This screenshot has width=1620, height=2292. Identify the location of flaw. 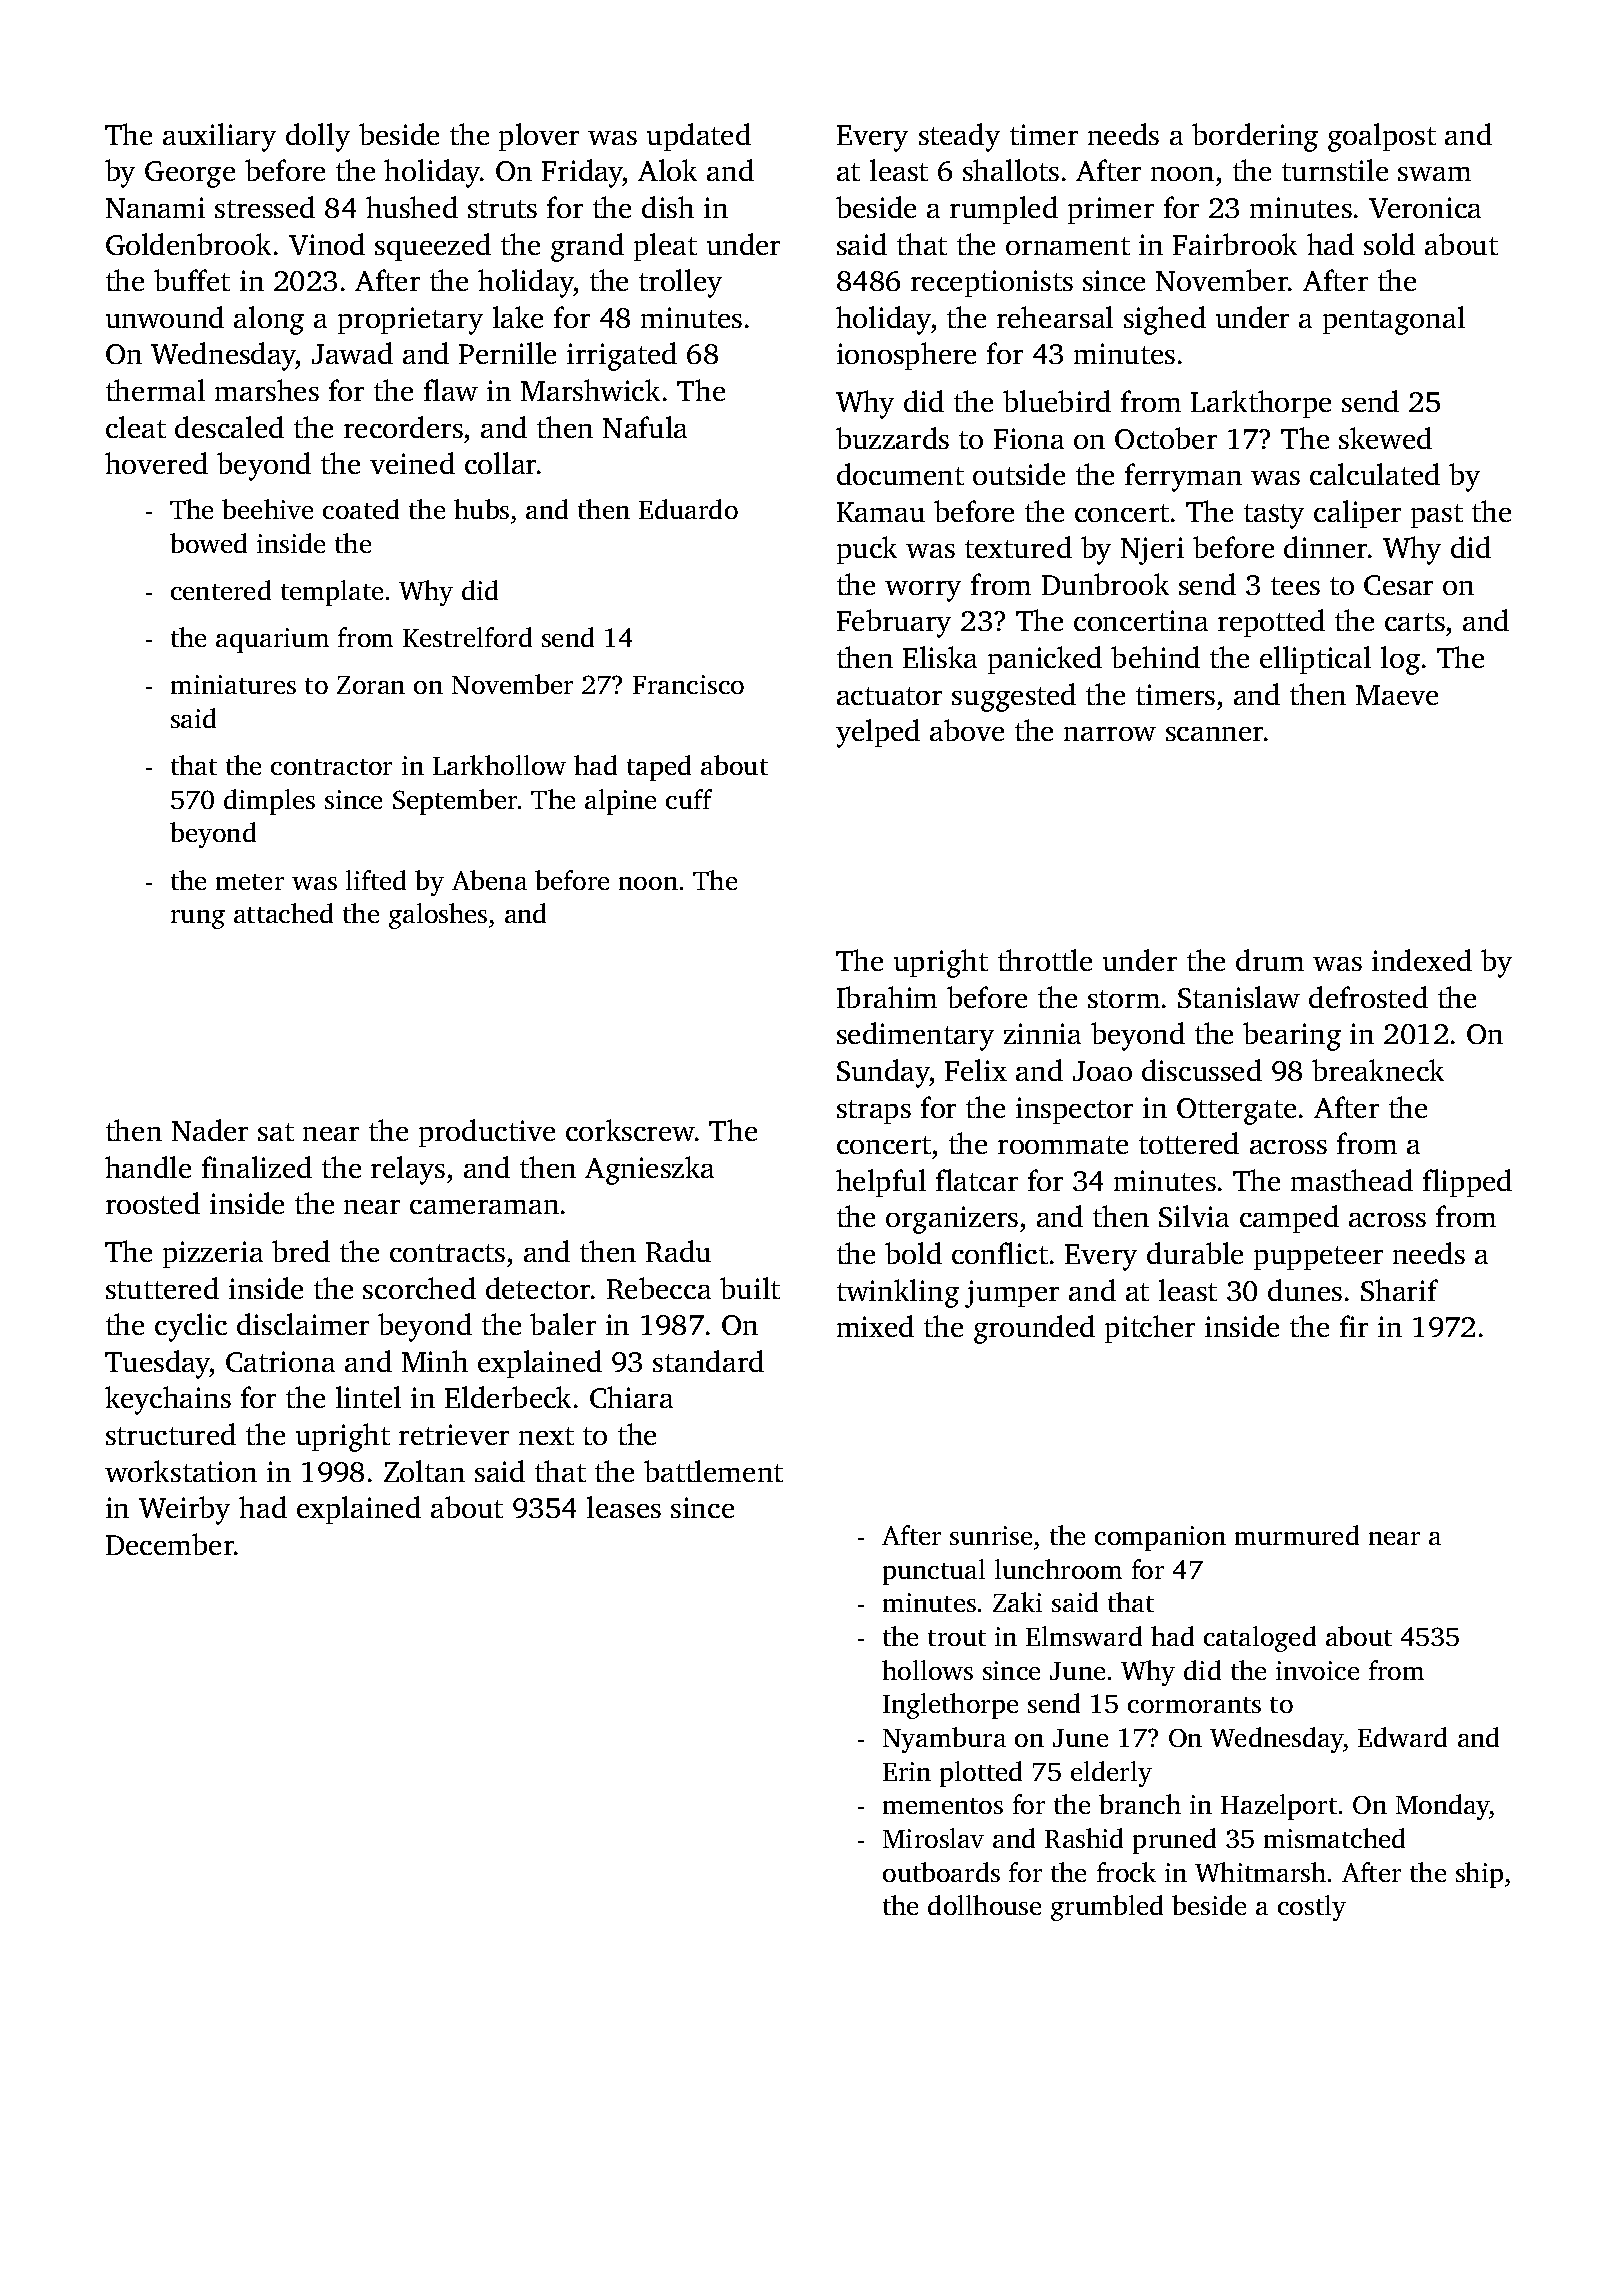
(451, 390).
